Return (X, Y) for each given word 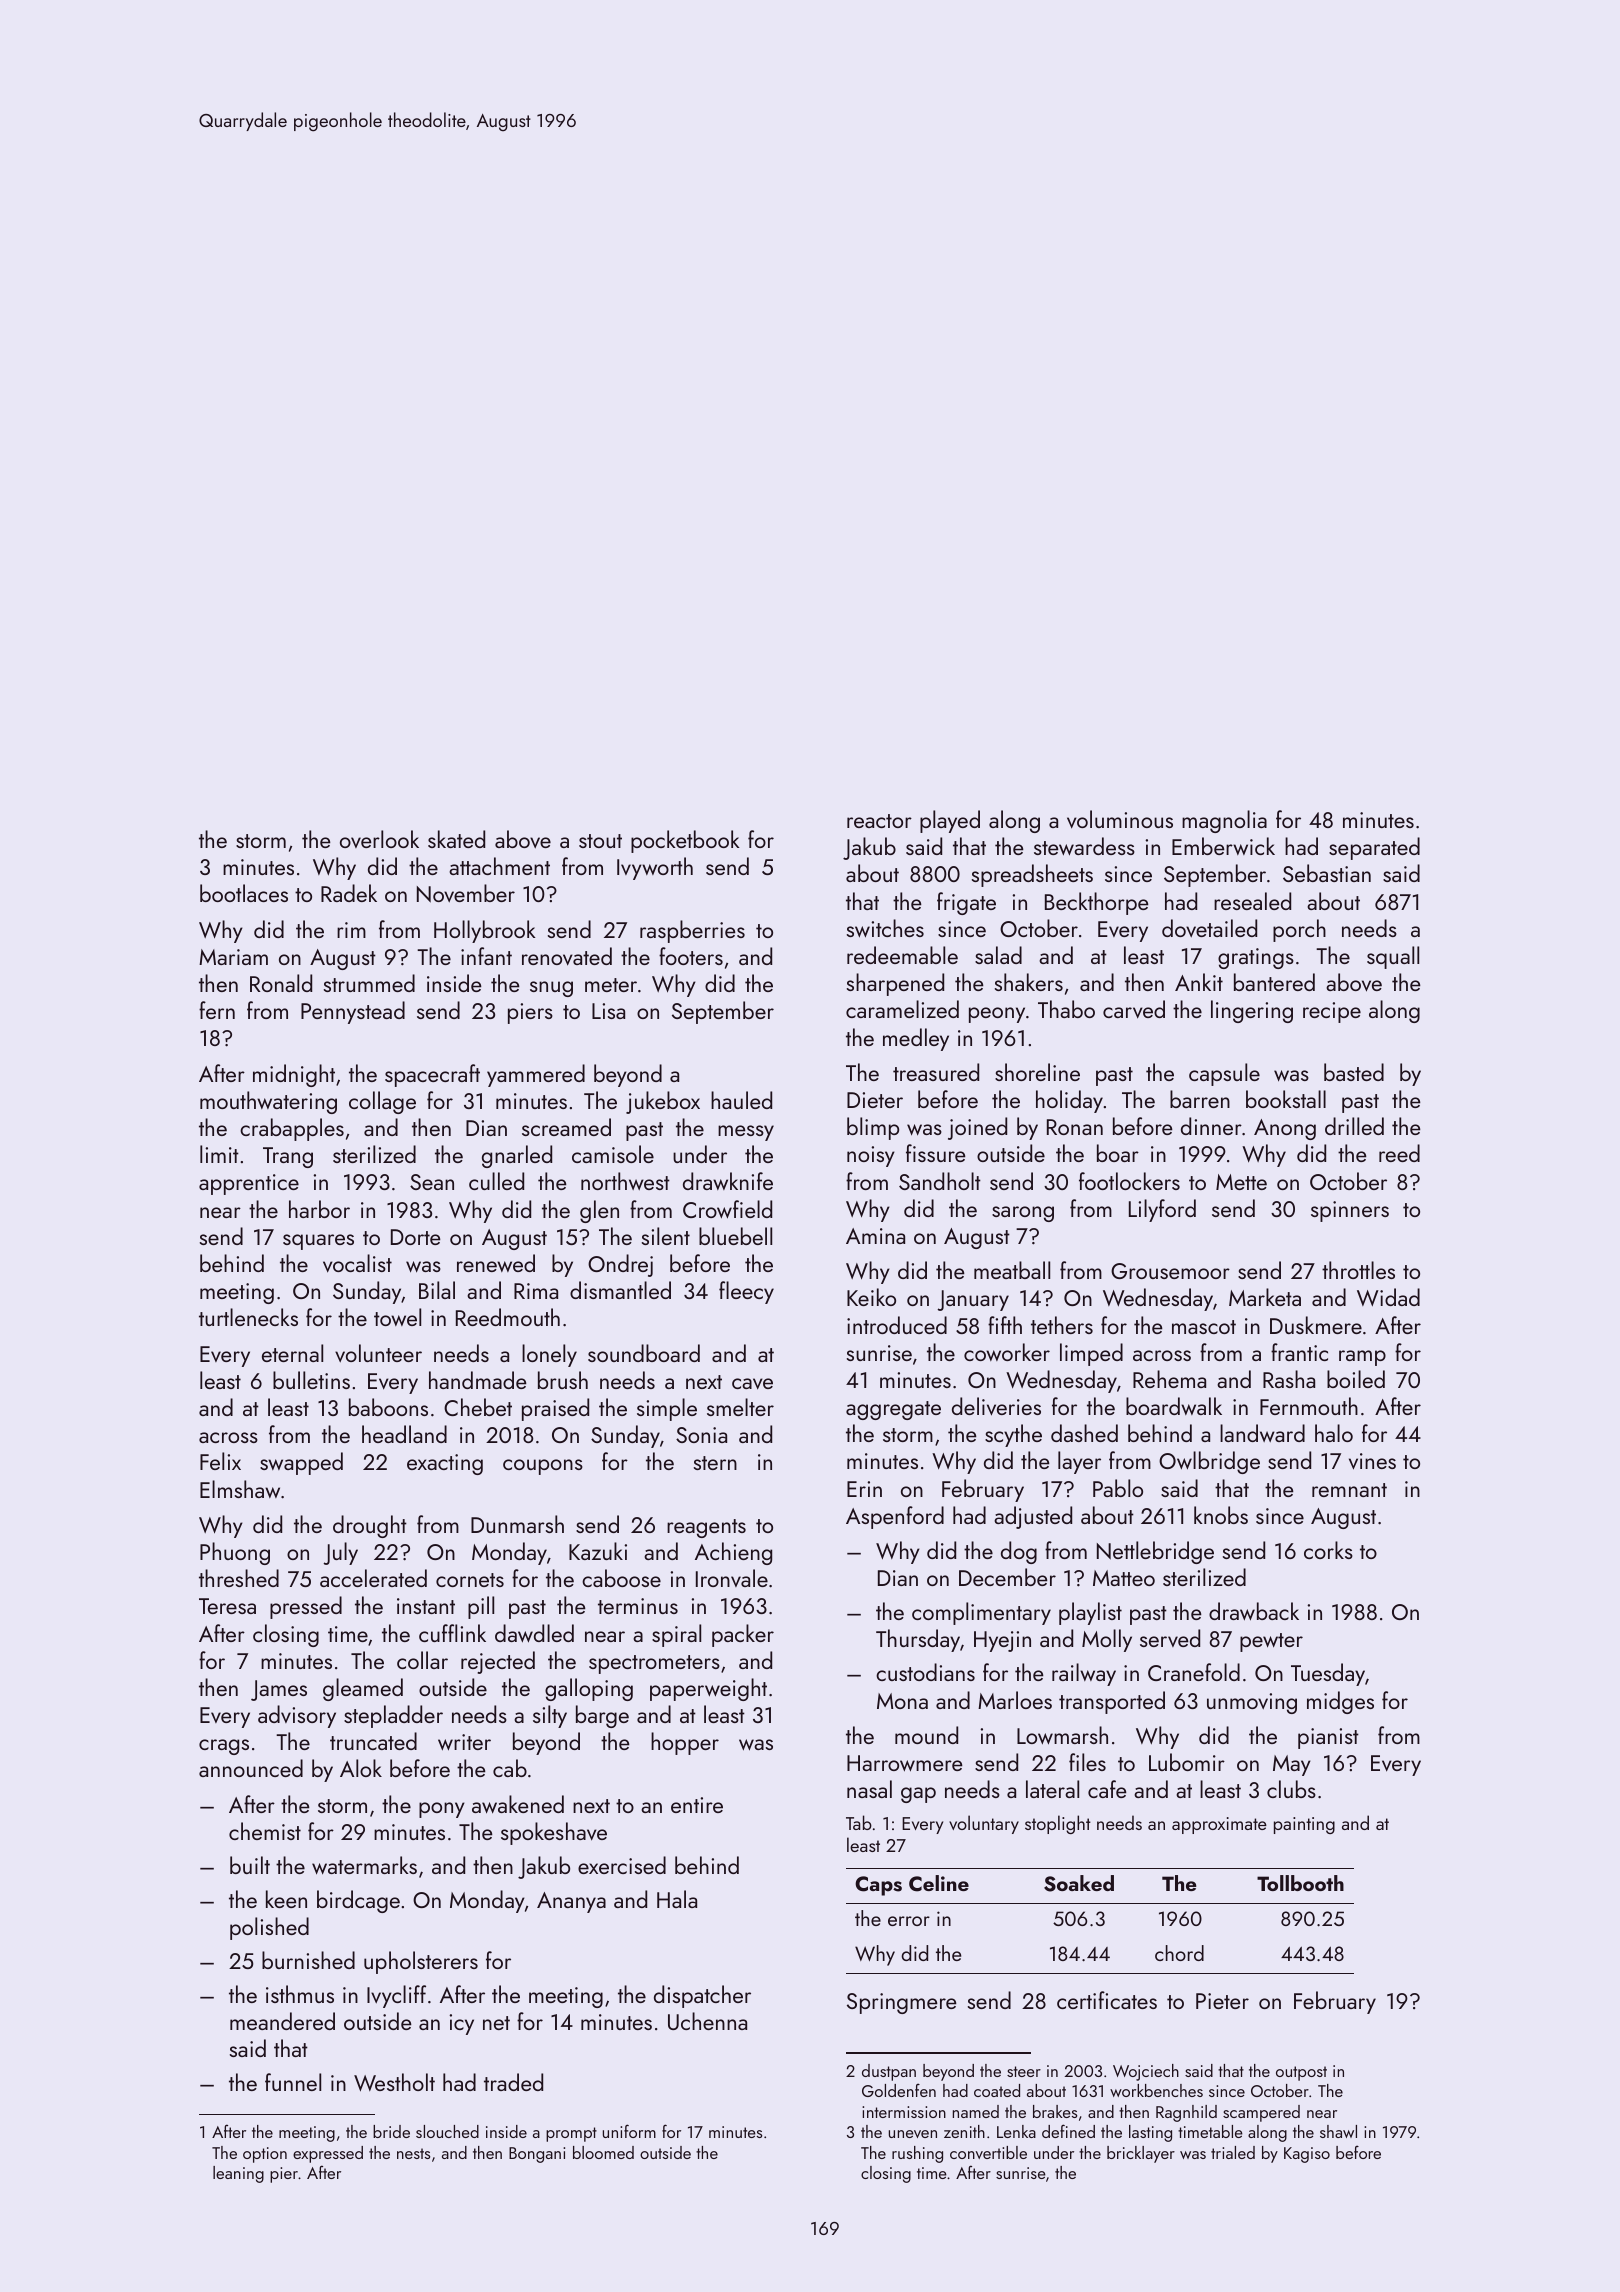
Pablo (1118, 1488)
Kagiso (1307, 2155)
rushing (917, 2154)
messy (746, 1133)
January (973, 1300)
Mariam (233, 957)
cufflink (452, 1633)
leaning (238, 2174)
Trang (288, 1157)
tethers (1062, 1325)
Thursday (918, 1640)
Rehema (1169, 1379)
